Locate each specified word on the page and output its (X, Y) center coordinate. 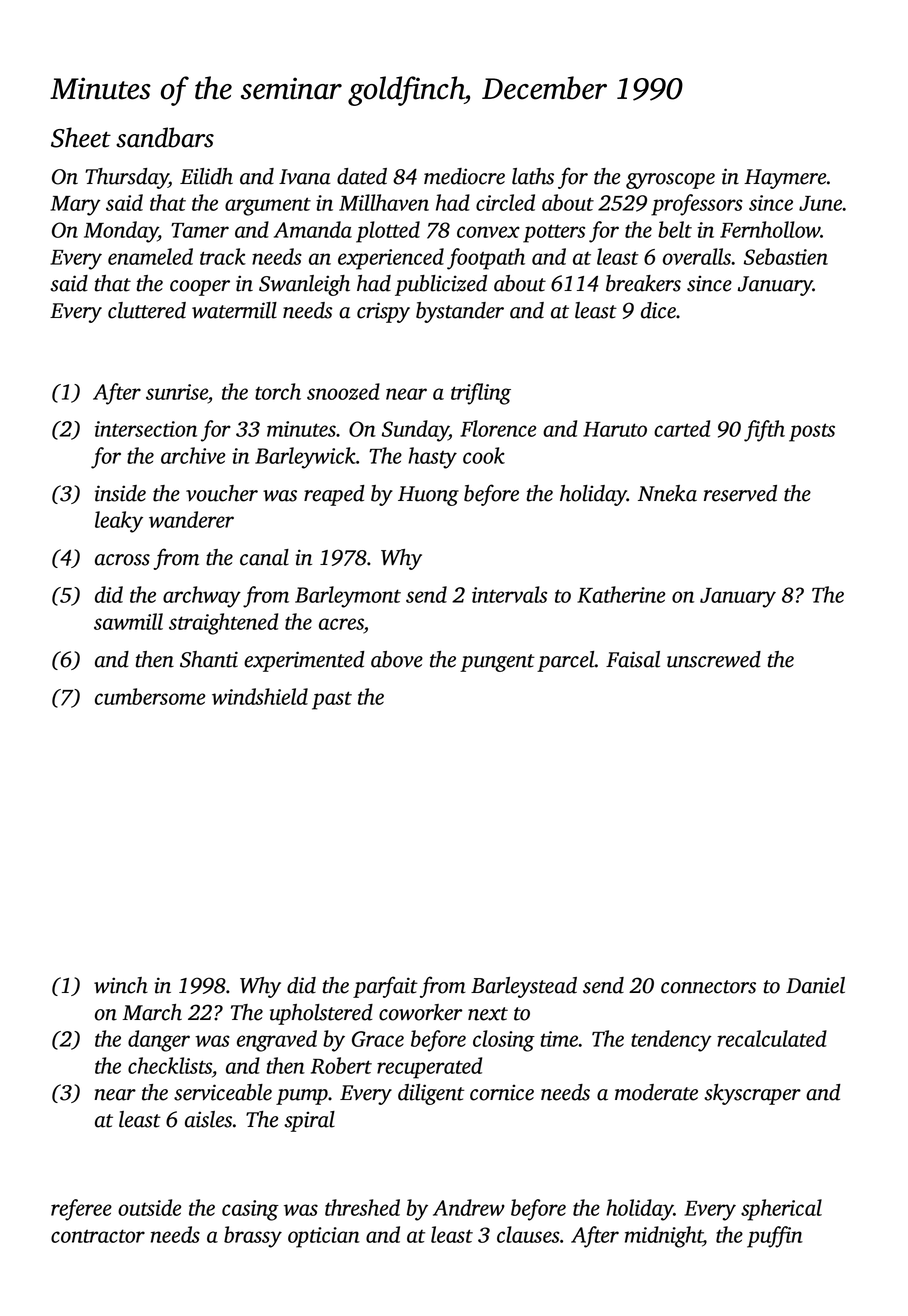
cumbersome (150, 696)
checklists (170, 1065)
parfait (385, 987)
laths (533, 176)
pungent (497, 663)
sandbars (165, 137)
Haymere (785, 179)
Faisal (633, 659)
